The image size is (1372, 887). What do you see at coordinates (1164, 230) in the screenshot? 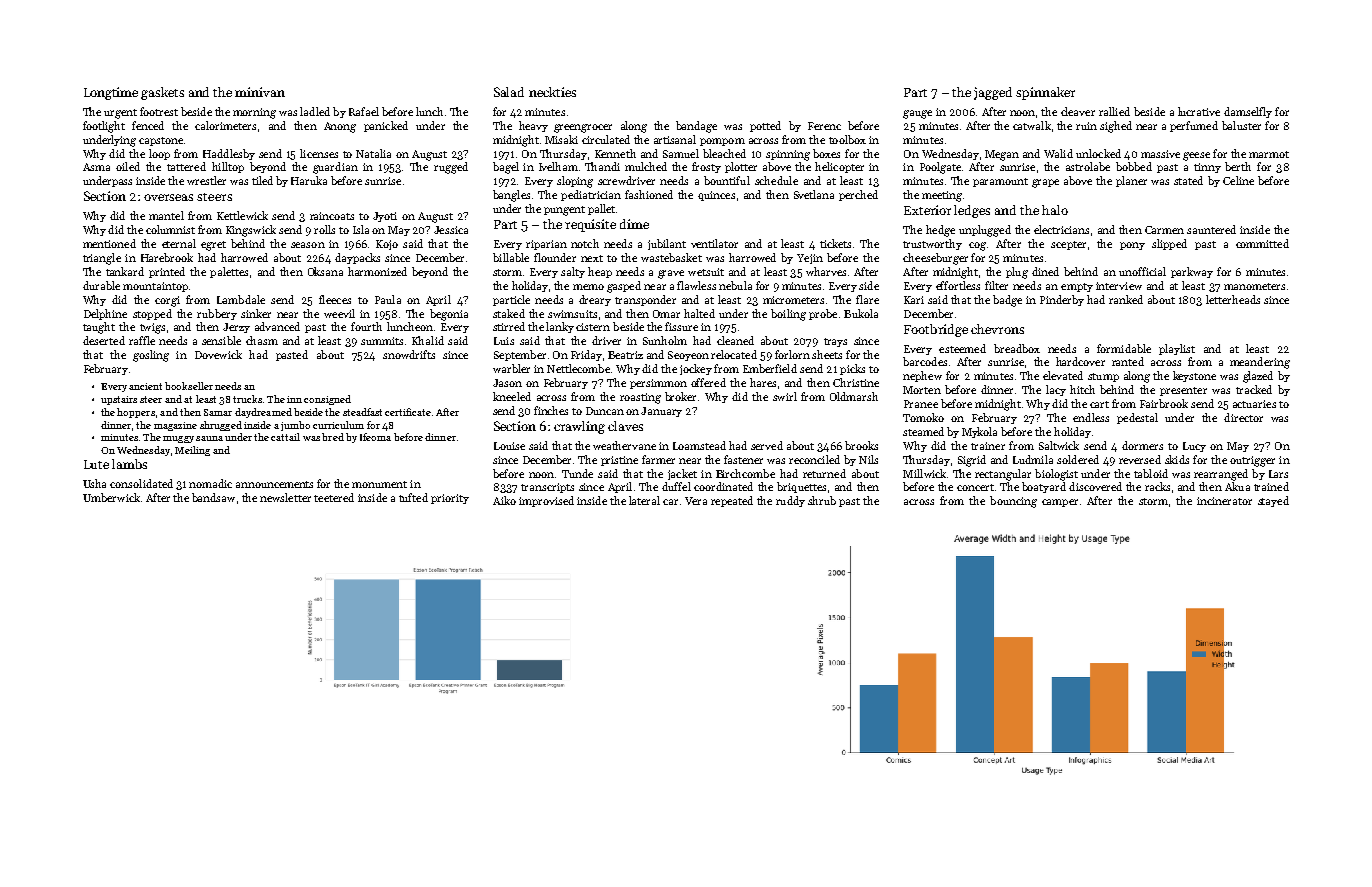
I see `Carmen` at bounding box center [1164, 230].
